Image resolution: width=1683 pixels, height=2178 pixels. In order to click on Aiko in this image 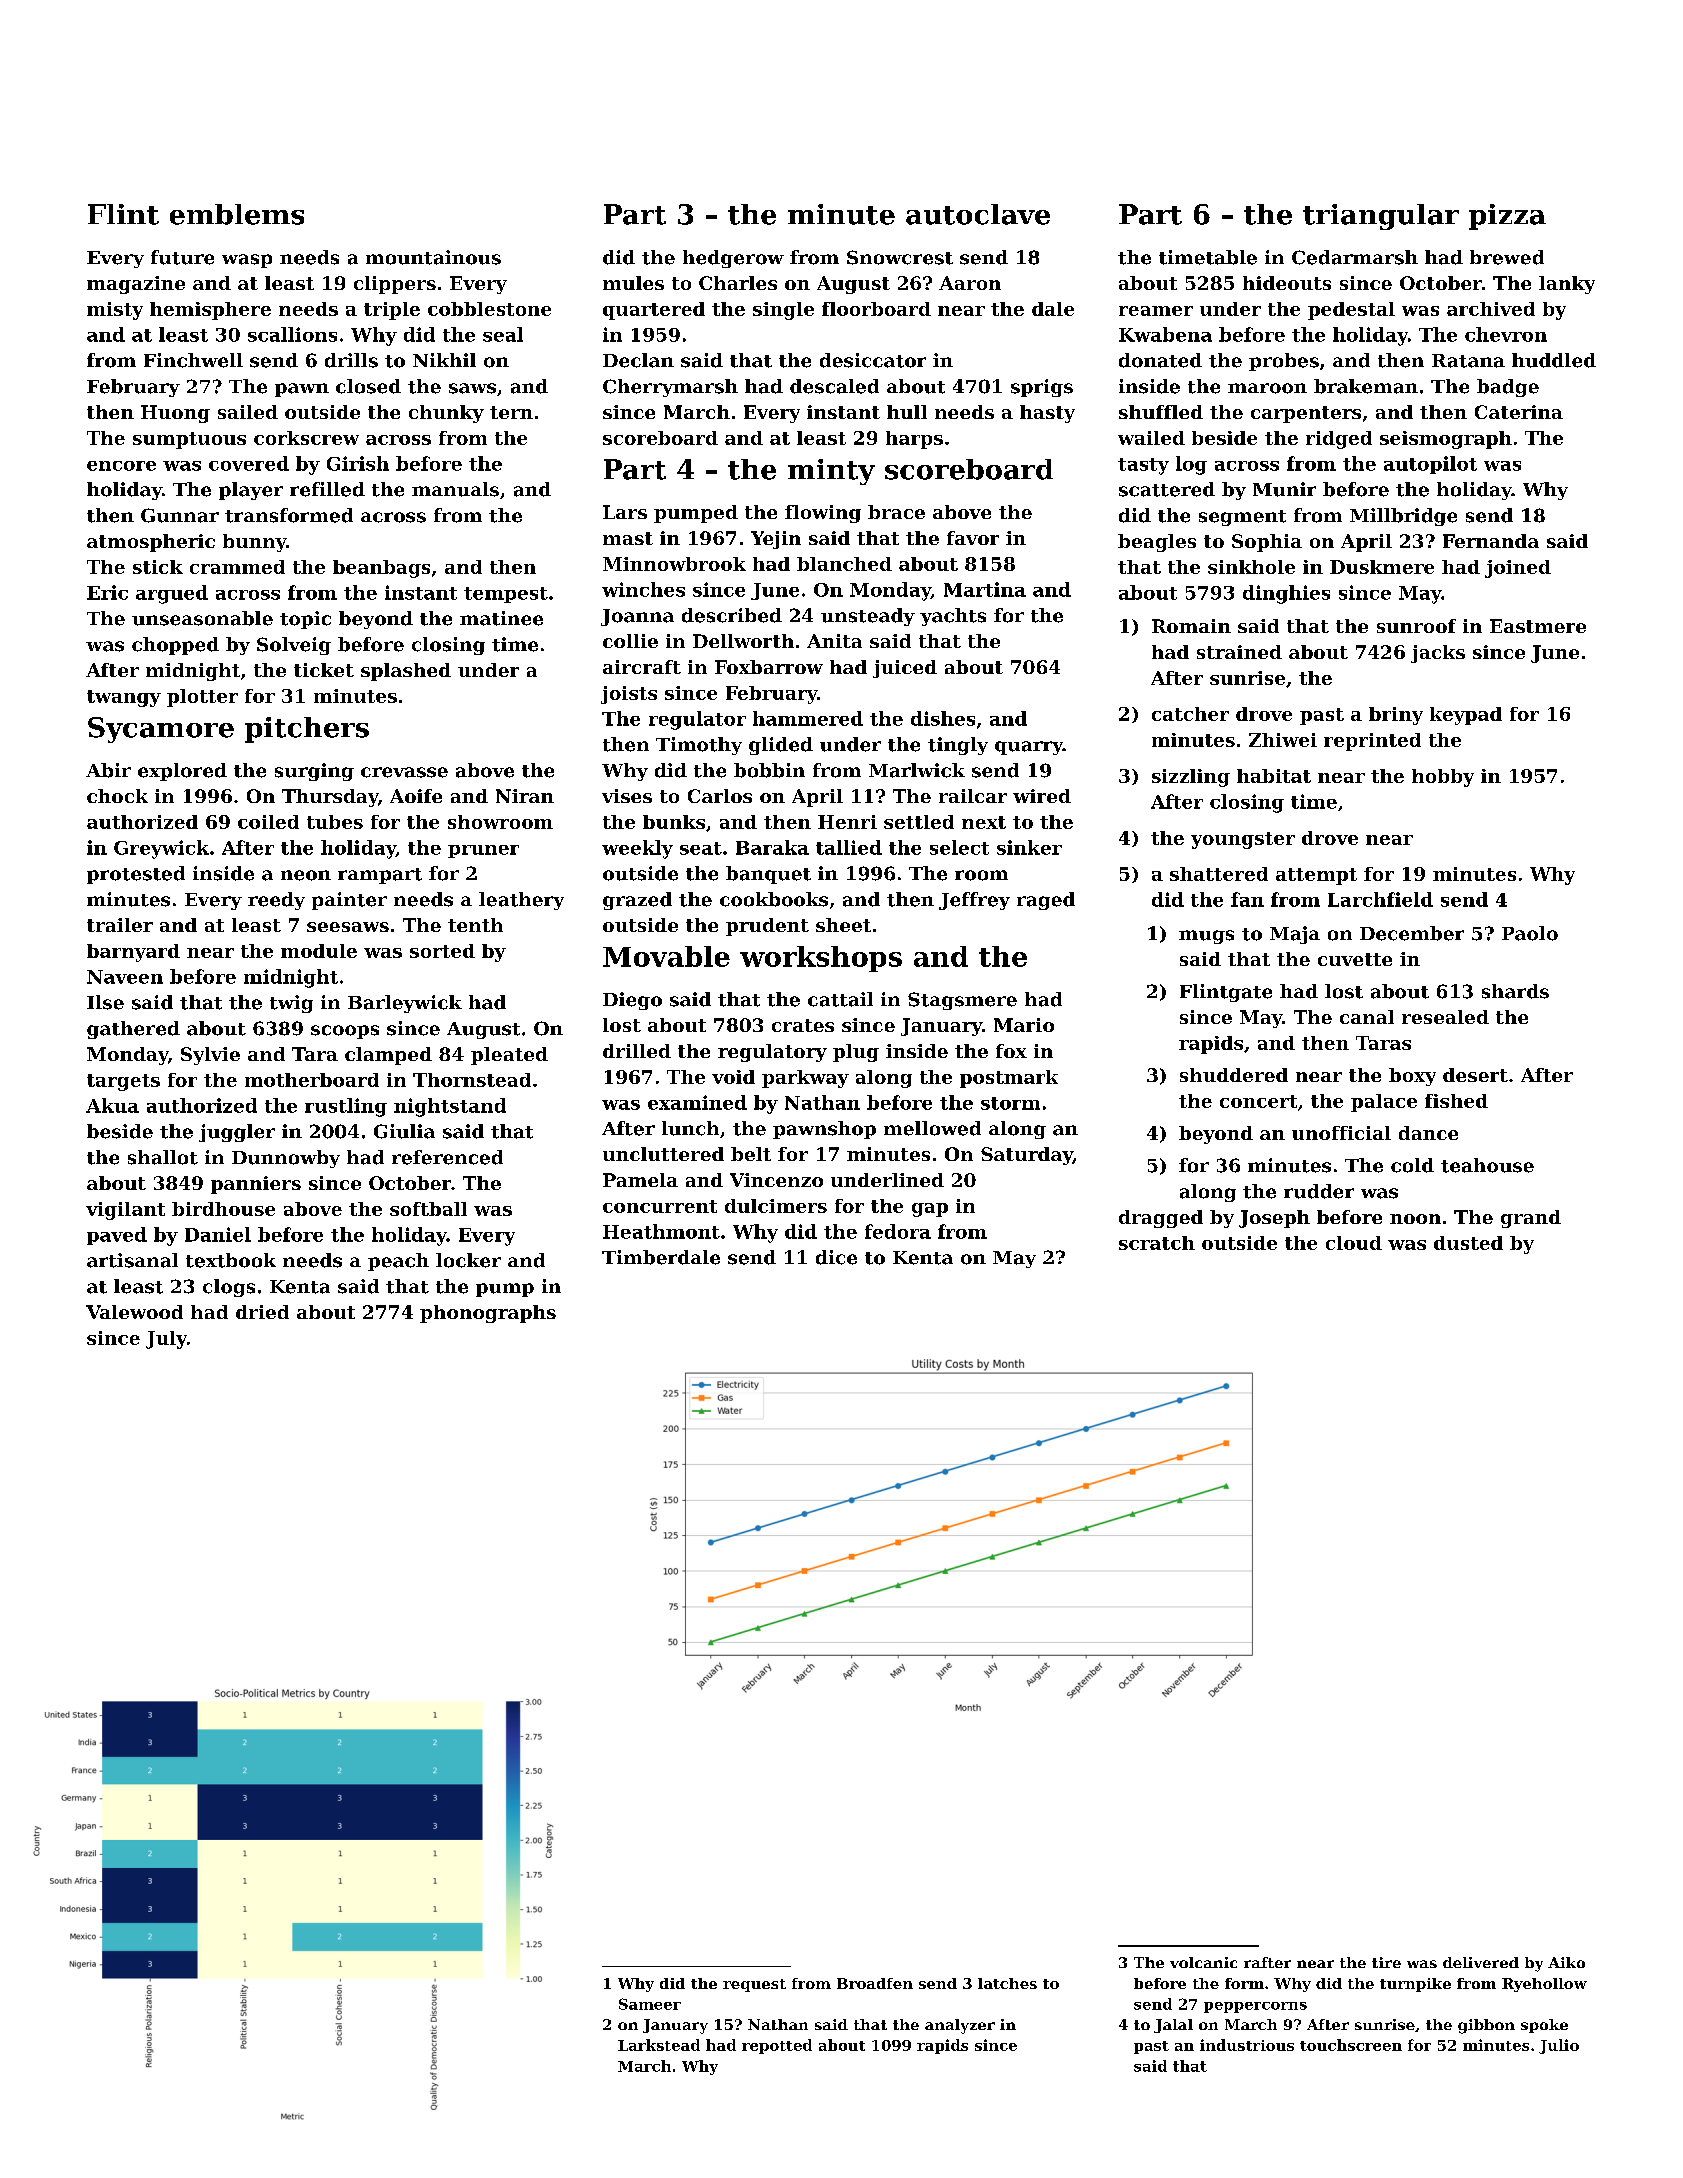, I will do `click(1566, 1962)`.
